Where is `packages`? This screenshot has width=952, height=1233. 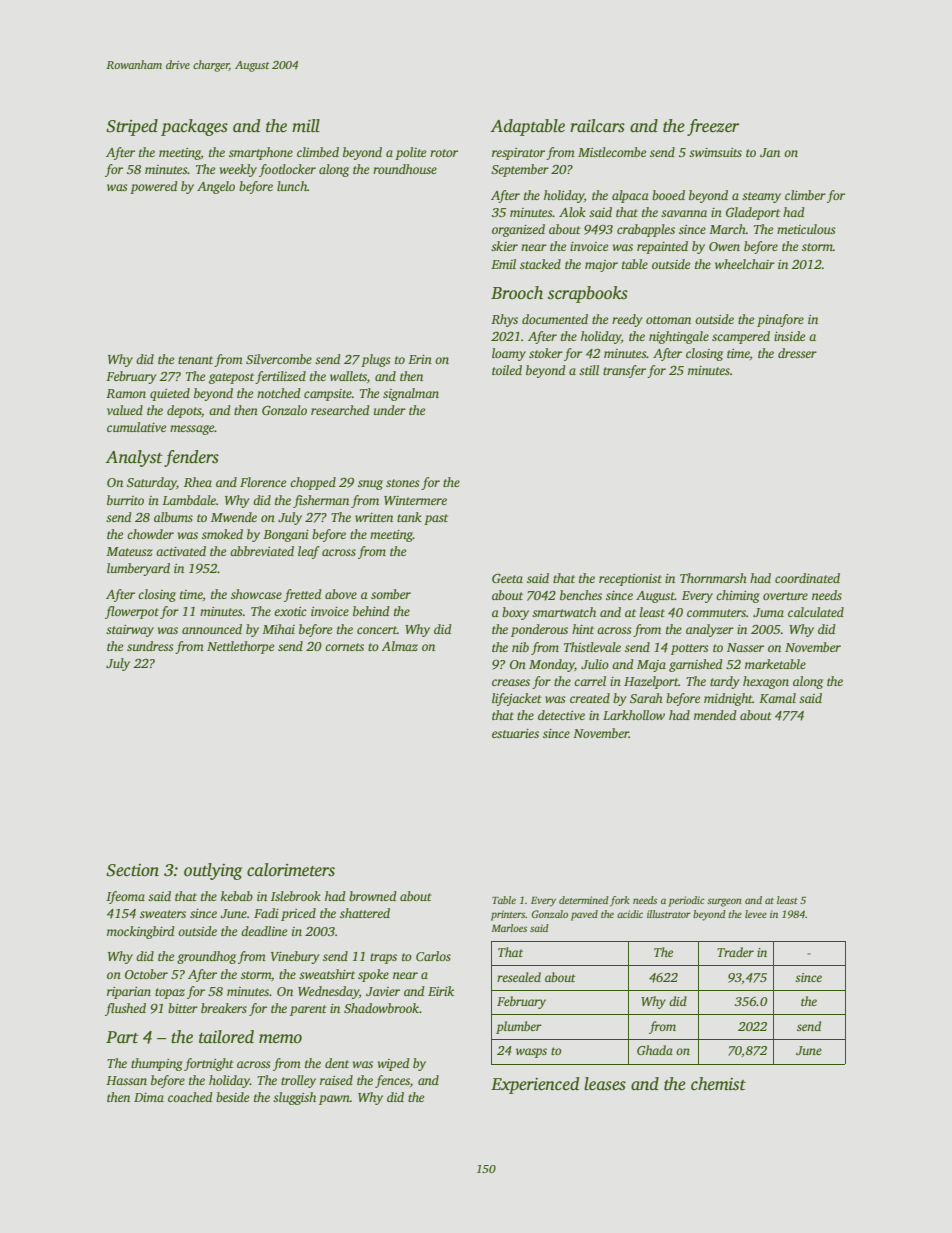
packages is located at coordinates (194, 127).
